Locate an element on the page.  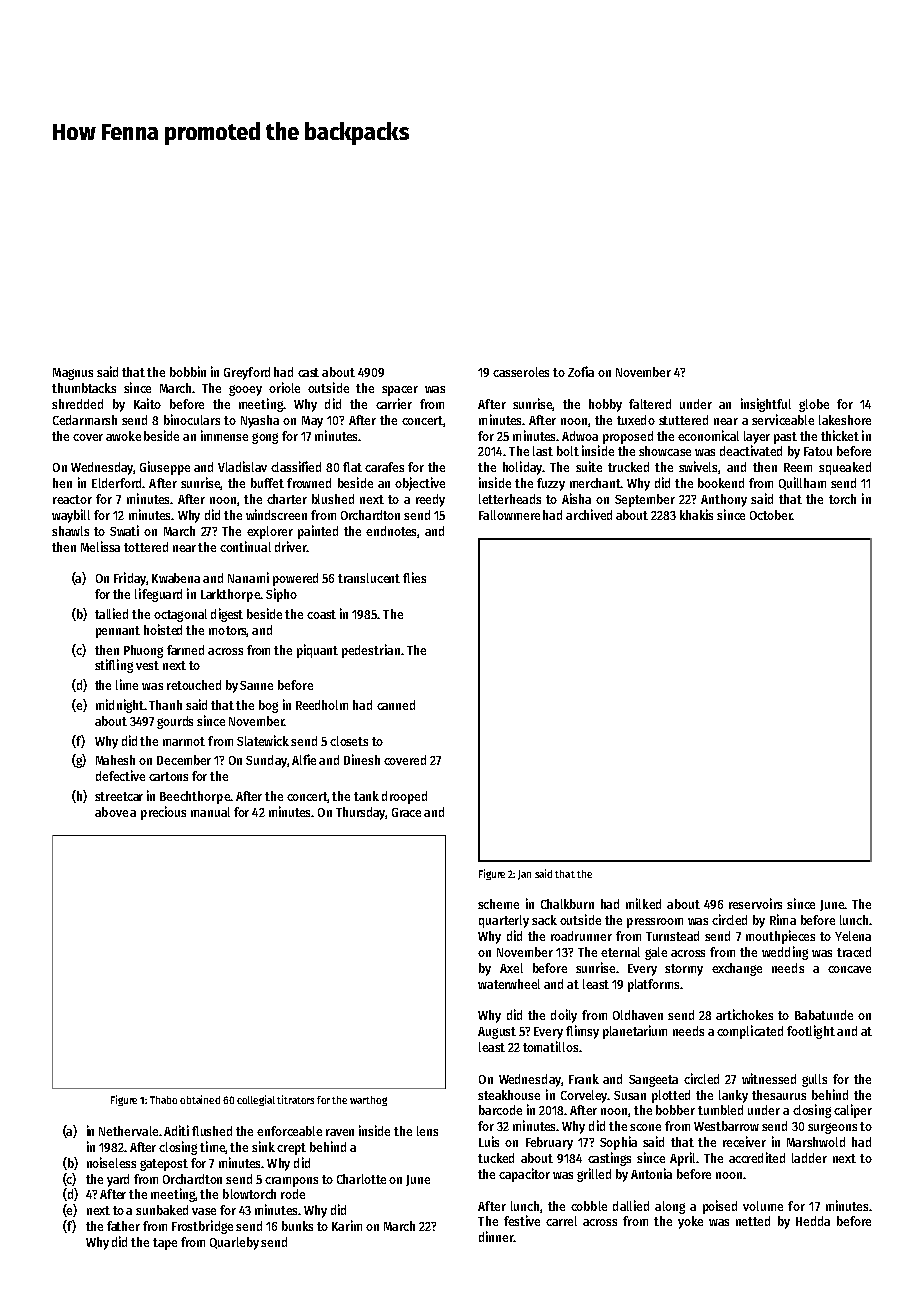
Jan is located at coordinates (524, 875).
